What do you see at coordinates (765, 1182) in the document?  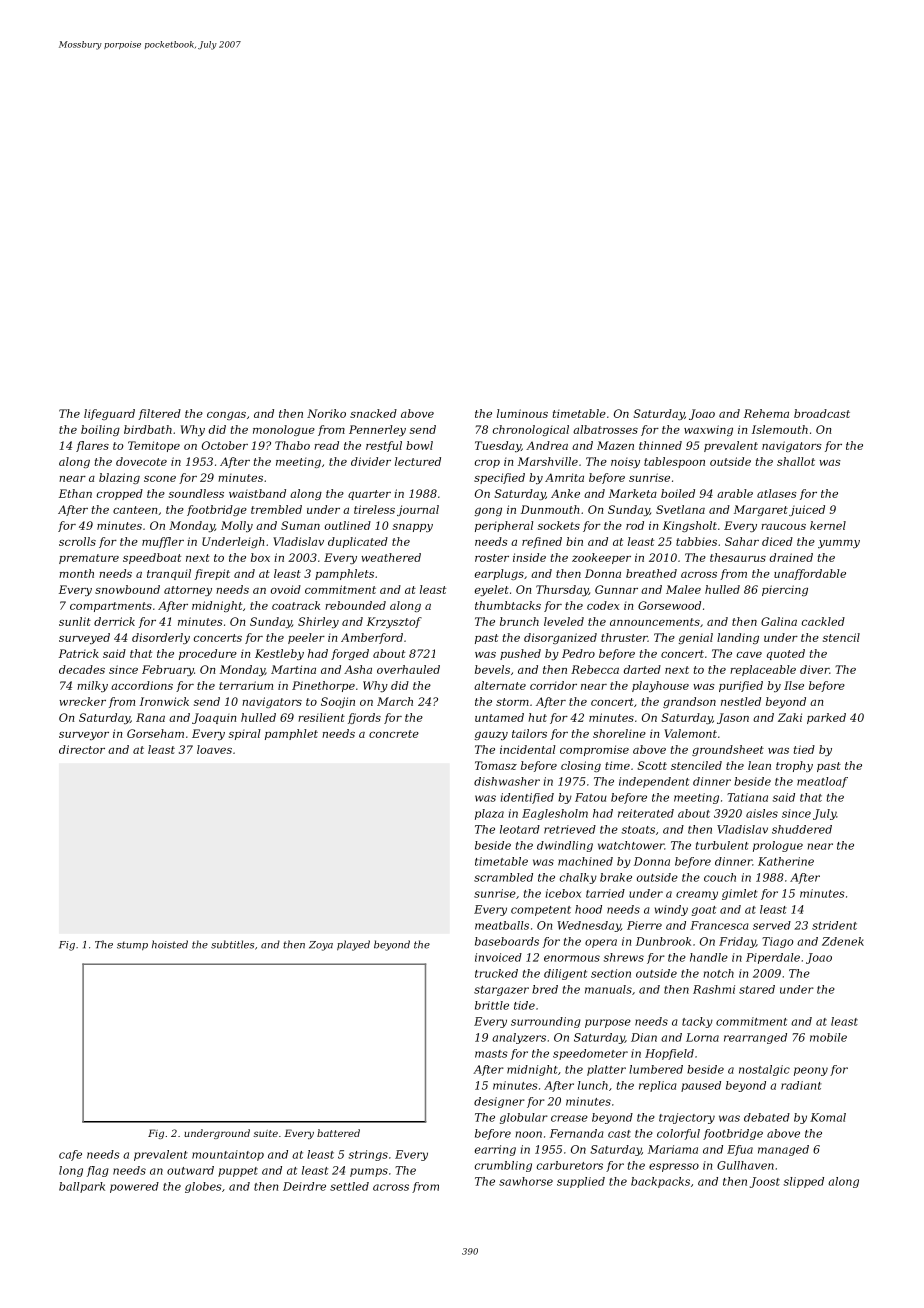 I see `Joost` at bounding box center [765, 1182].
